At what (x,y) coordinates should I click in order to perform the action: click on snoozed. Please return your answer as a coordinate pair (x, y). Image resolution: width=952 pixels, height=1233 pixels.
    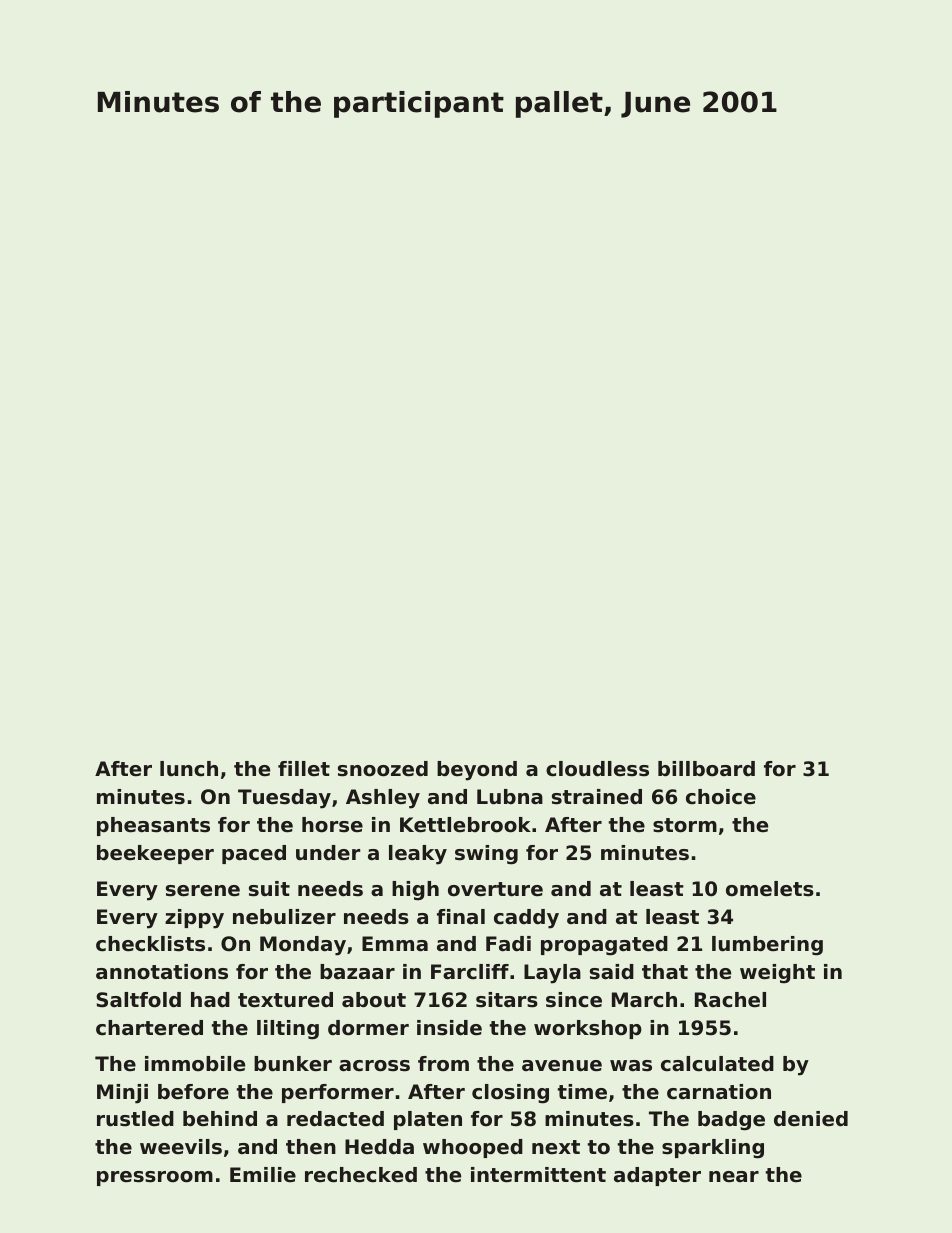
    Looking at the image, I should click on (383, 769).
